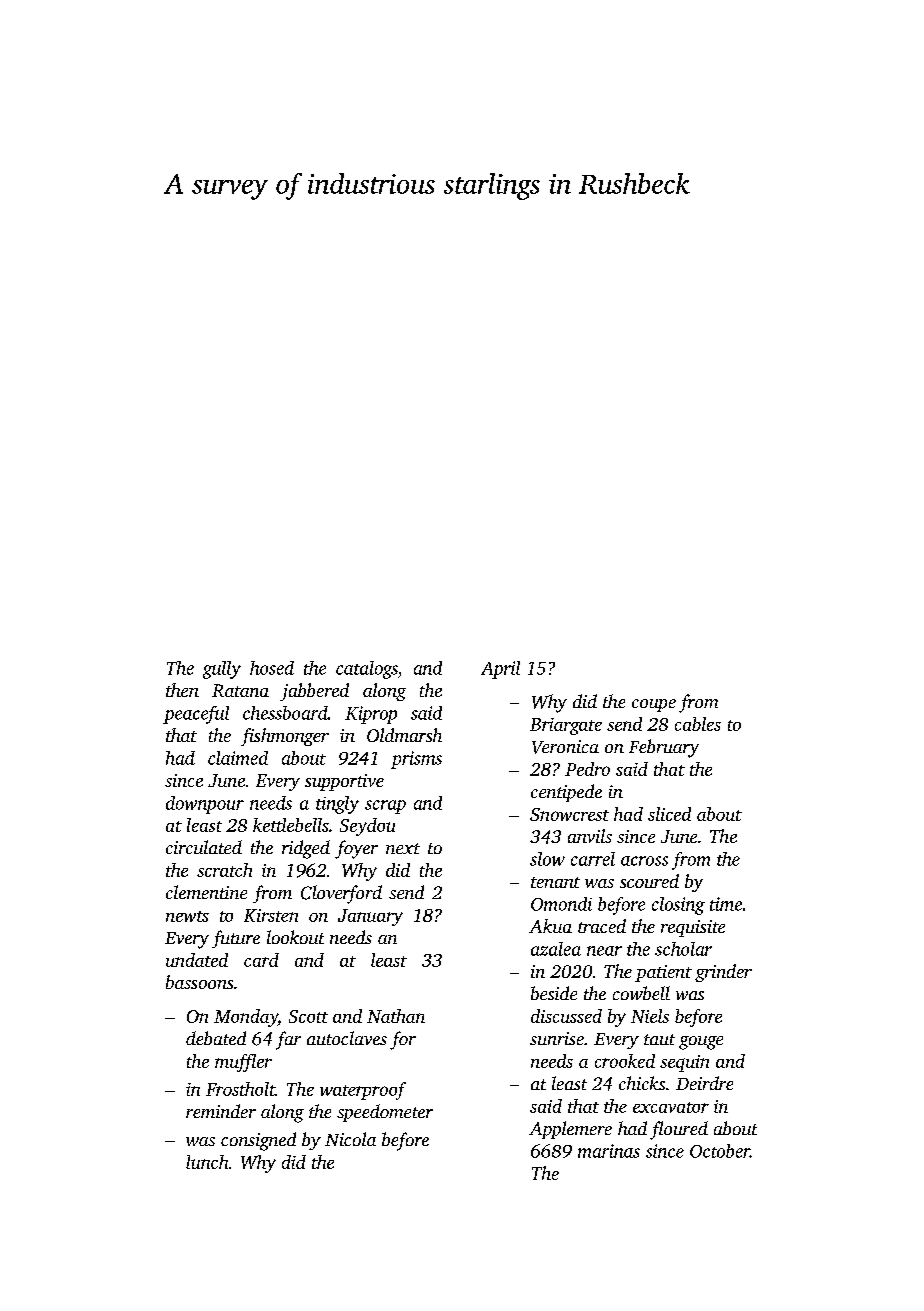 This screenshot has height=1311, width=924. What do you see at coordinates (363, 1091) in the screenshot?
I see `waterproof` at bounding box center [363, 1091].
